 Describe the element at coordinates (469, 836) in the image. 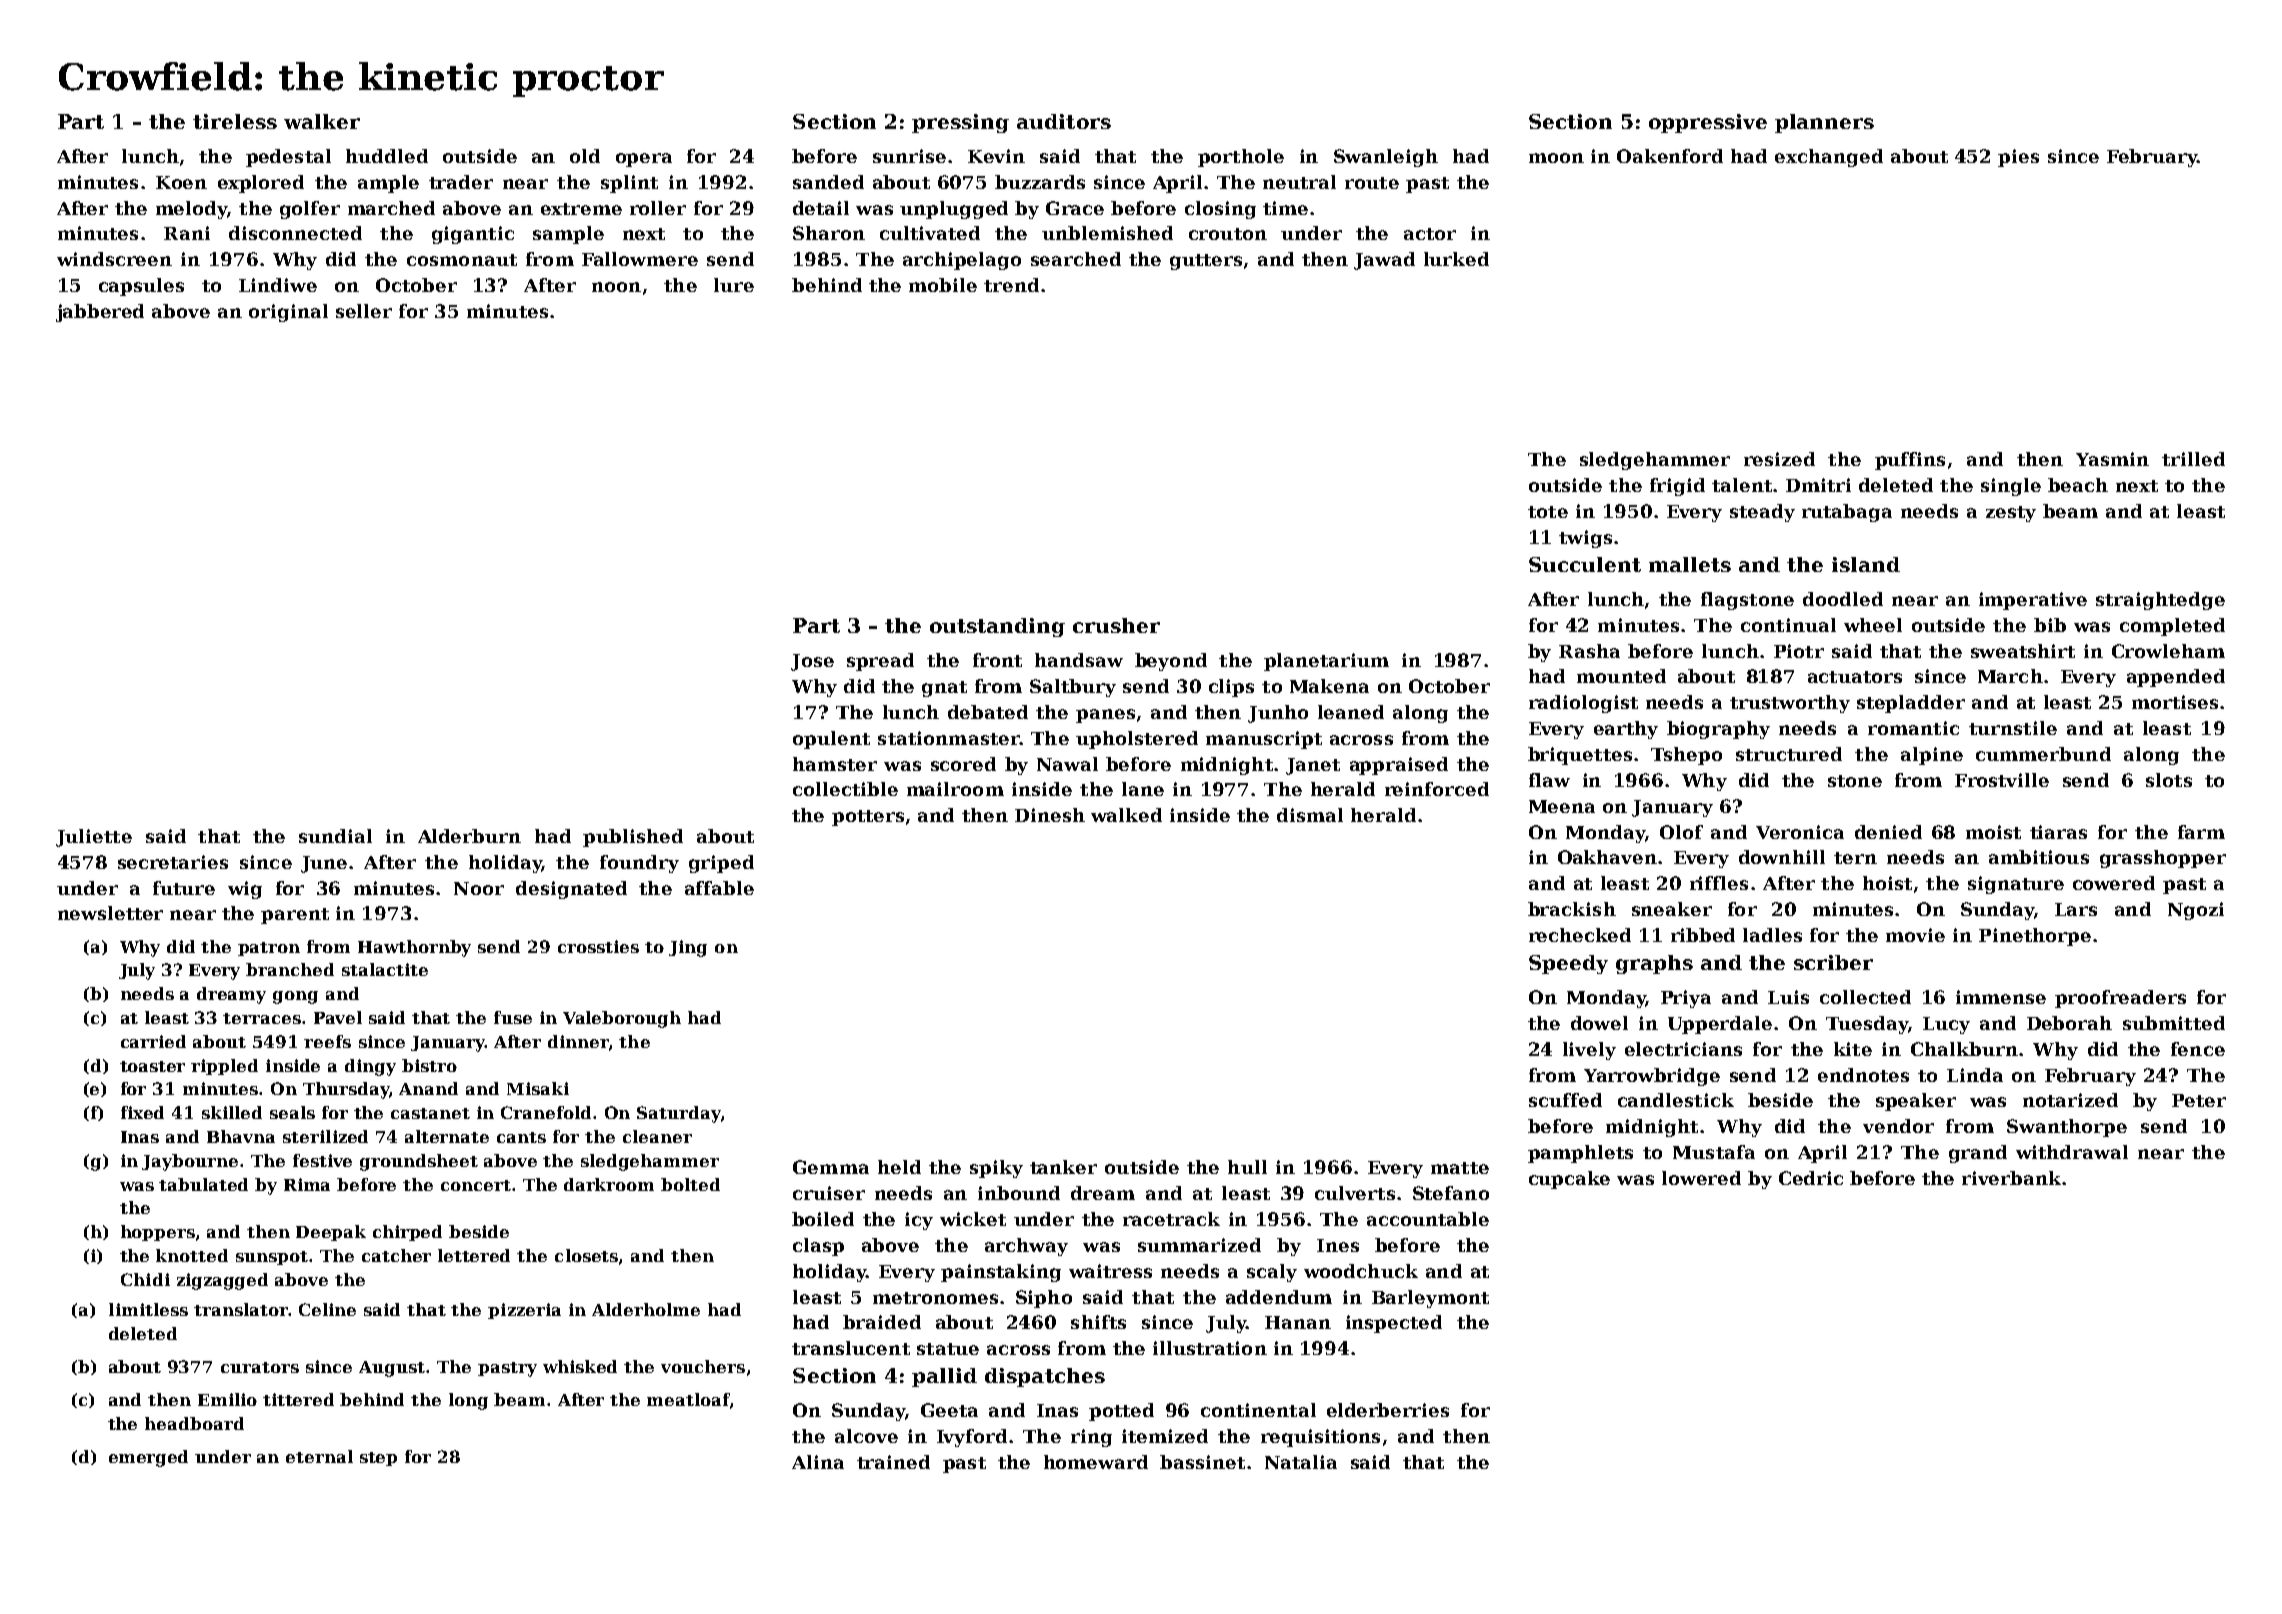

I see `Alderburn` at that location.
